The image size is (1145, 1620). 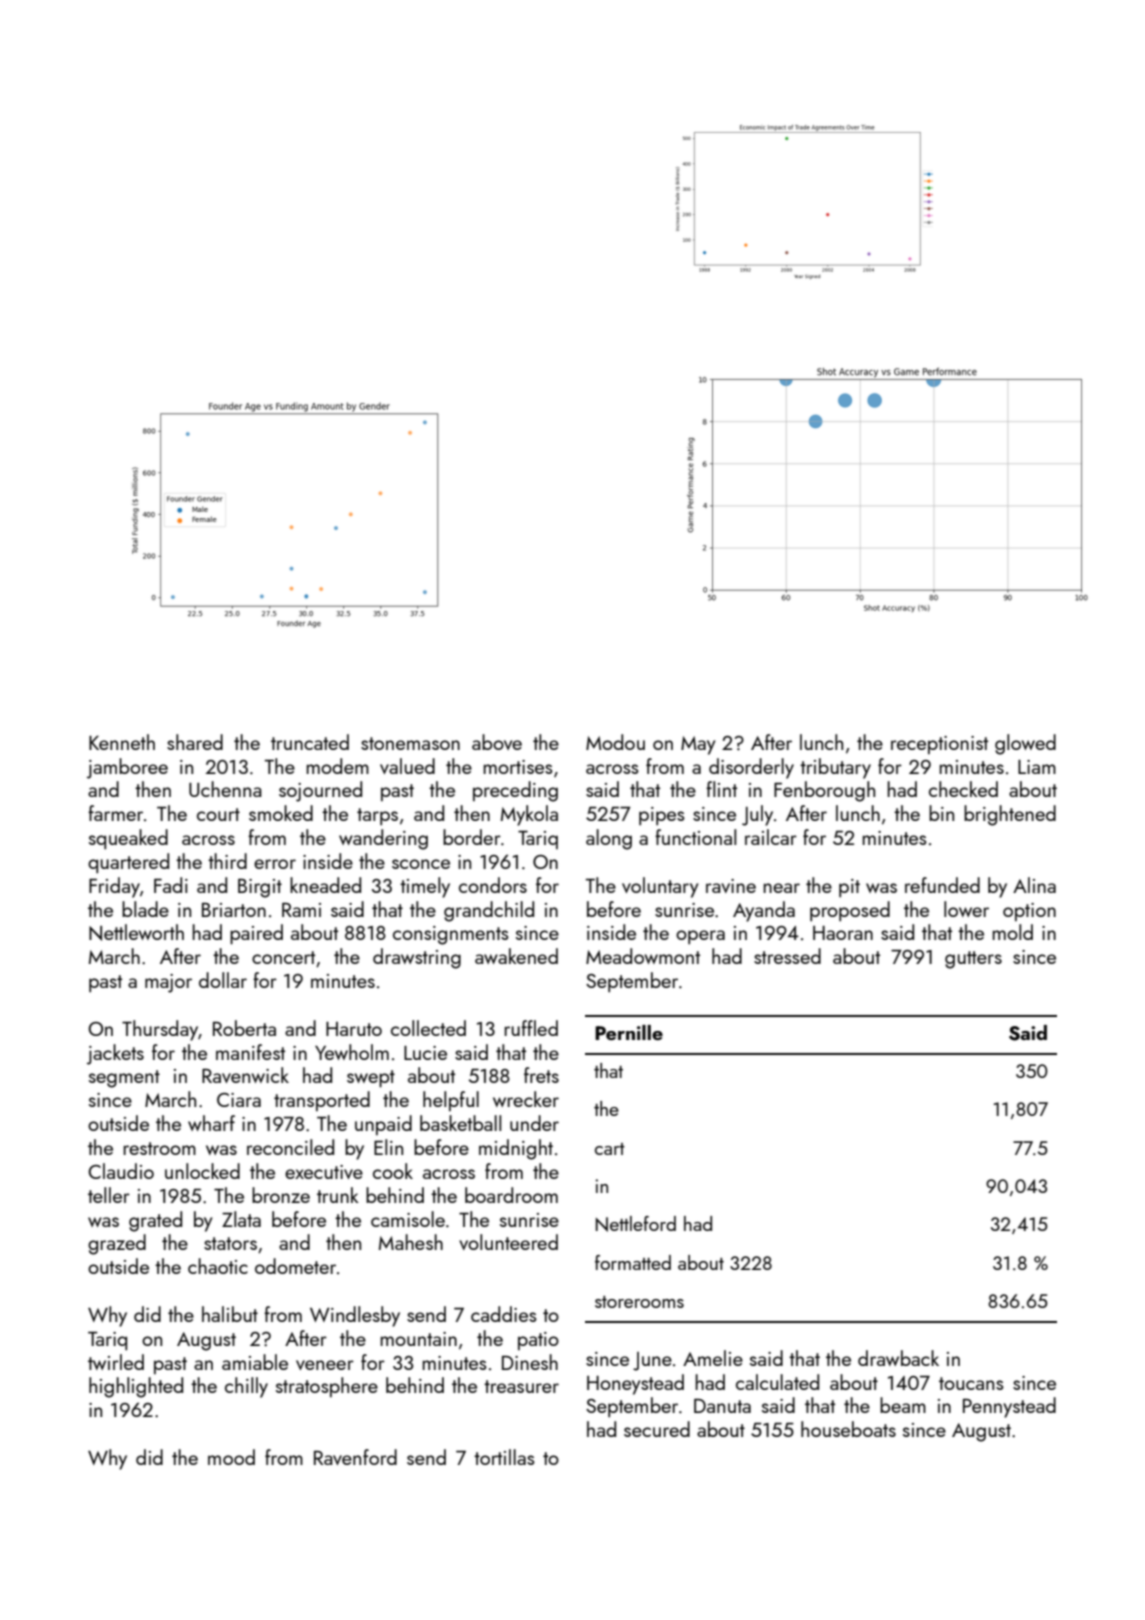 What do you see at coordinates (966, 909) in the screenshot?
I see `lower` at bounding box center [966, 909].
